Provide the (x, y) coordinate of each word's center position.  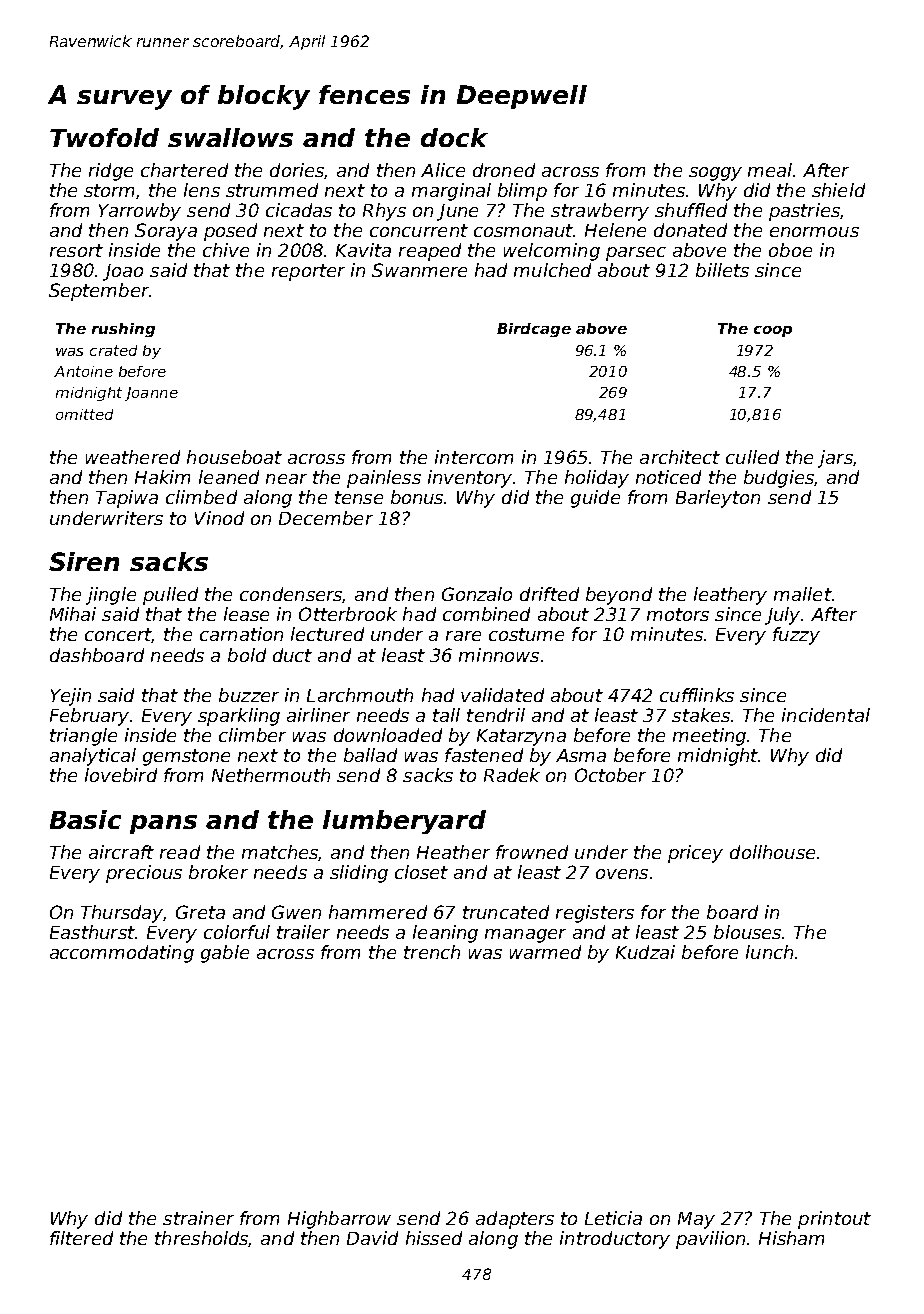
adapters (515, 1220)
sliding (359, 874)
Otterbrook (348, 614)
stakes (701, 715)
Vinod (219, 518)
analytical (93, 757)
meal (770, 170)
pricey (695, 854)
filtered (81, 1238)
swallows (230, 137)
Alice (443, 170)
